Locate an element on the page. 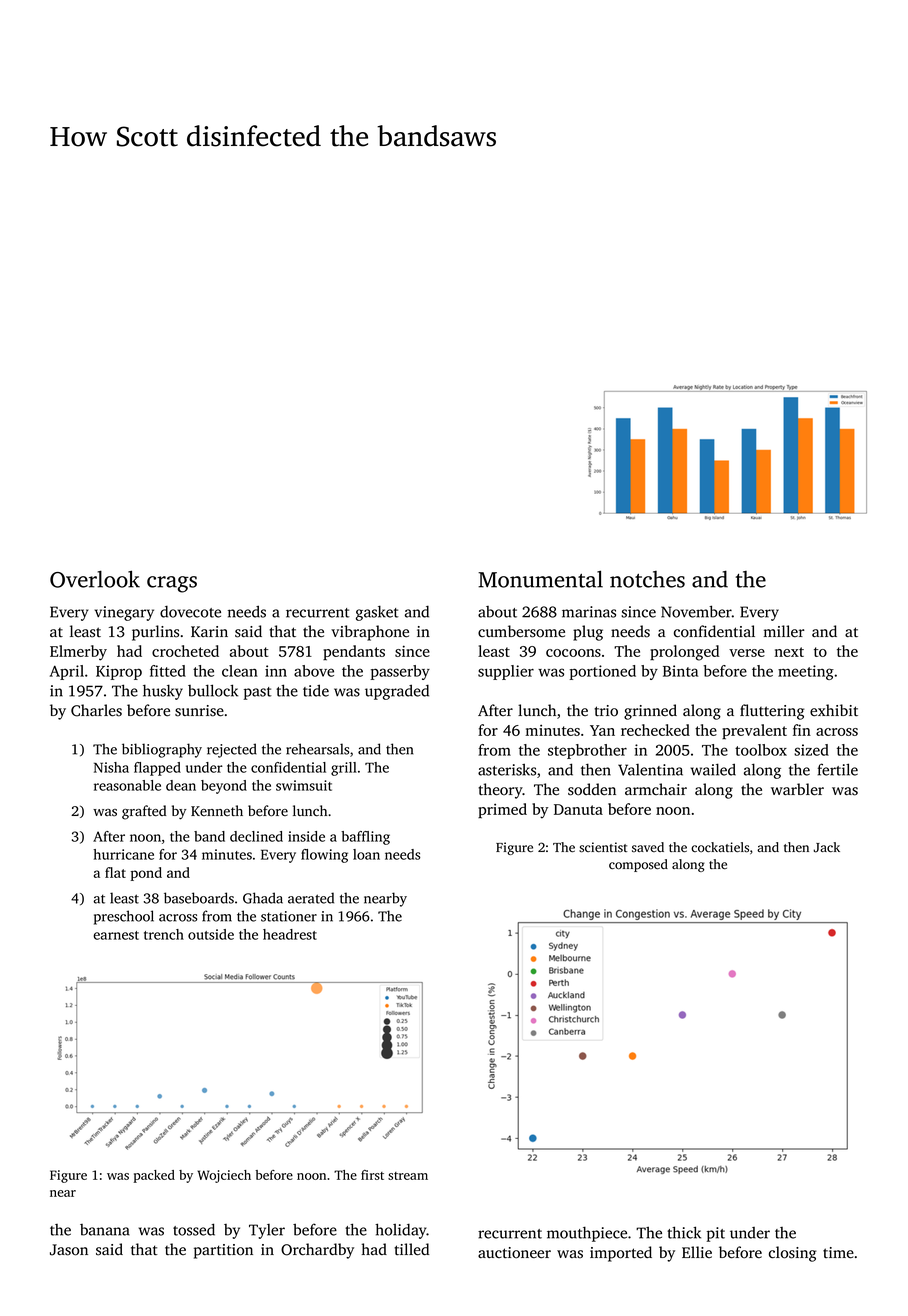 The image size is (908, 1316). dovecote is located at coordinates (190, 612).
